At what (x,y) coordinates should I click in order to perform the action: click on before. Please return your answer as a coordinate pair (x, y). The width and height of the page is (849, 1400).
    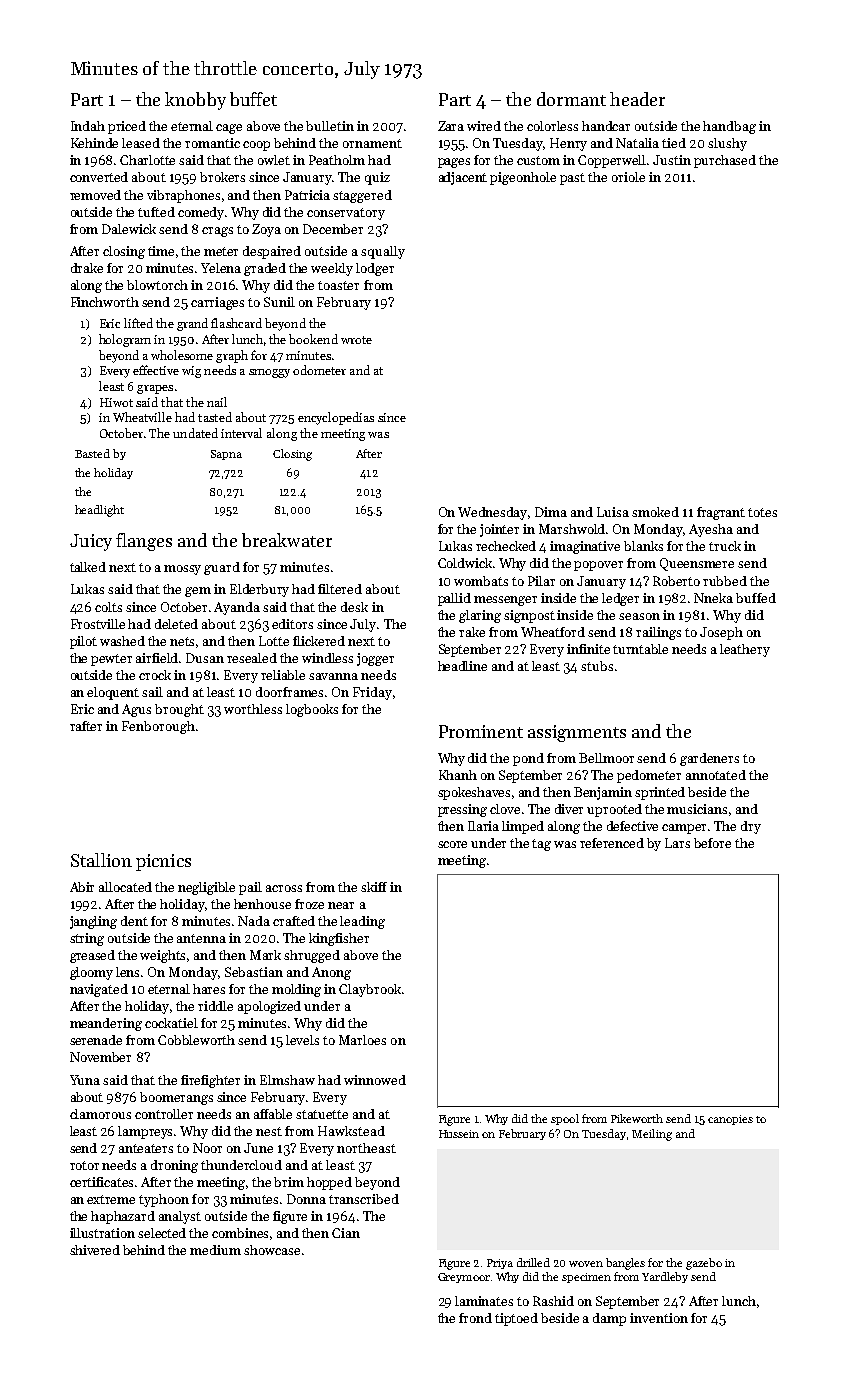
    Looking at the image, I should click on (712, 843).
